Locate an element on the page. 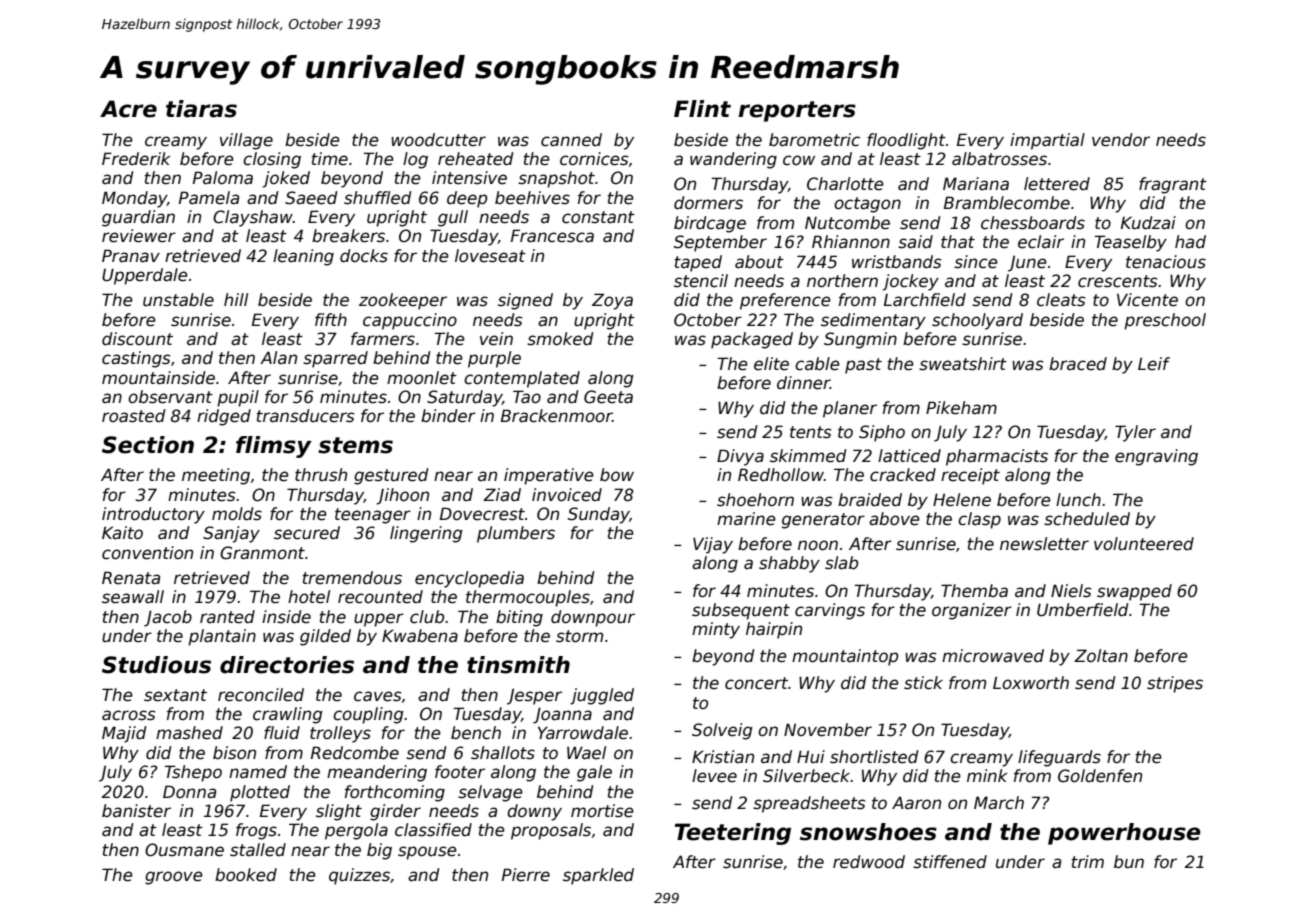  Renata is located at coordinates (131, 578).
